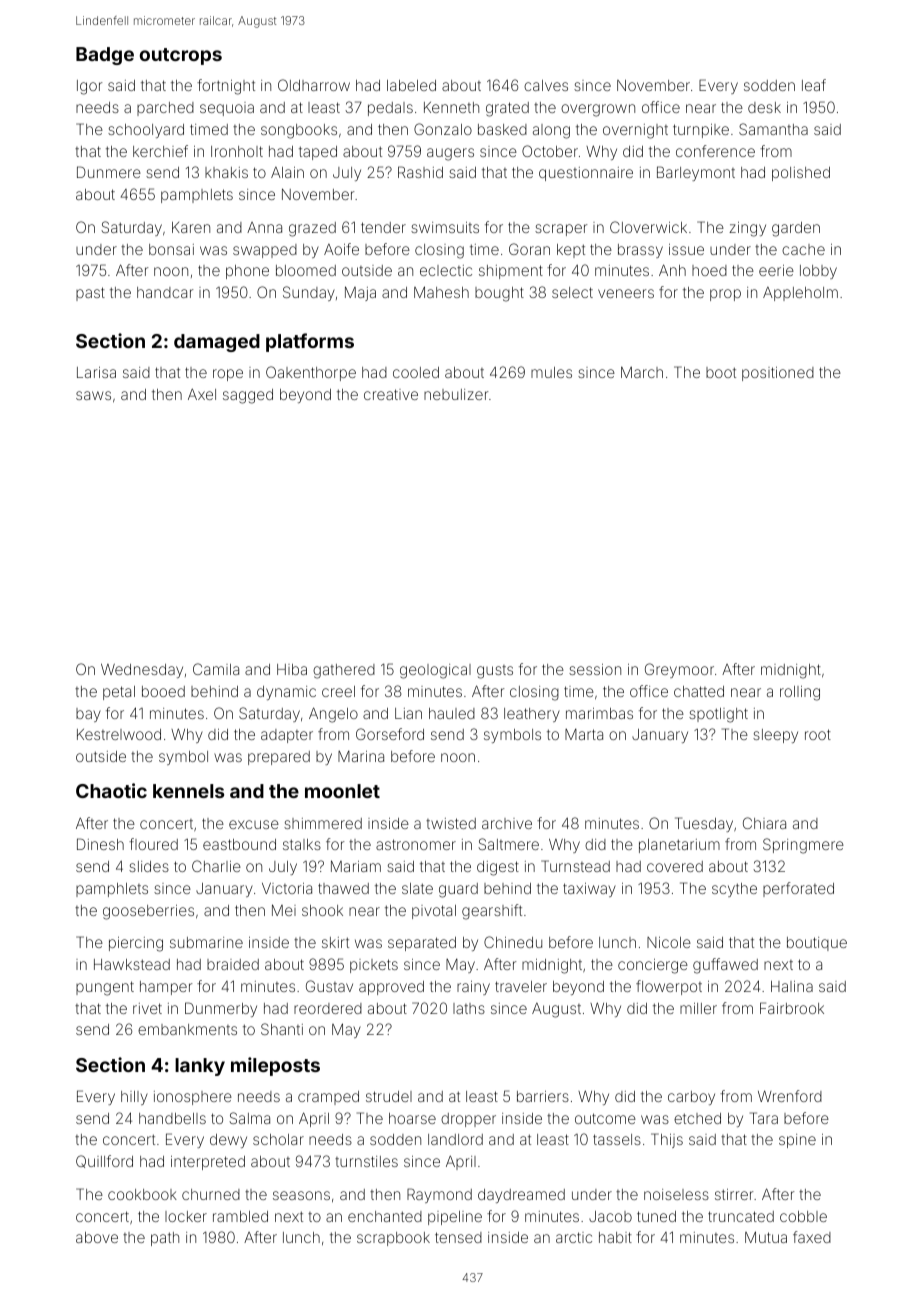 This screenshot has height=1308, width=924. I want to click on root, so click(818, 734).
